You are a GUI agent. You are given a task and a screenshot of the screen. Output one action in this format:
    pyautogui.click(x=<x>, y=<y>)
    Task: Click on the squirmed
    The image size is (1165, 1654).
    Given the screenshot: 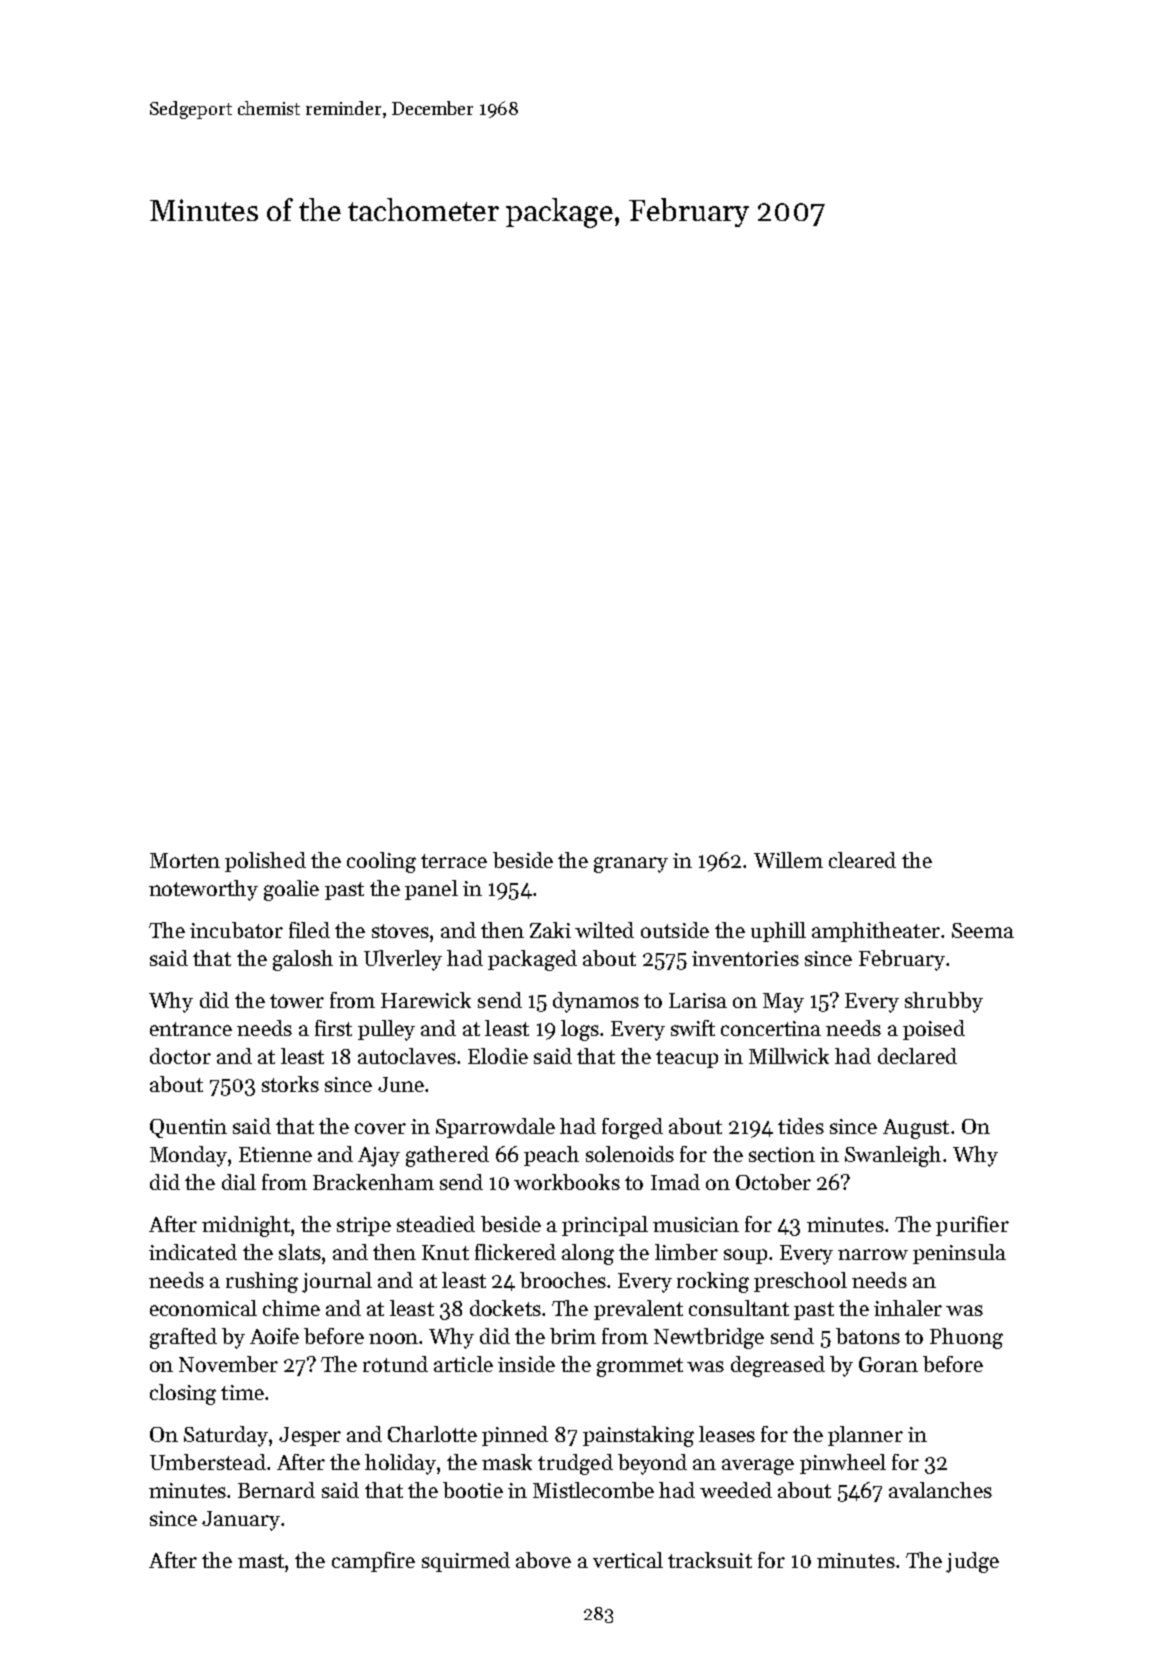 What is the action you would take?
    pyautogui.click(x=466, y=1562)
